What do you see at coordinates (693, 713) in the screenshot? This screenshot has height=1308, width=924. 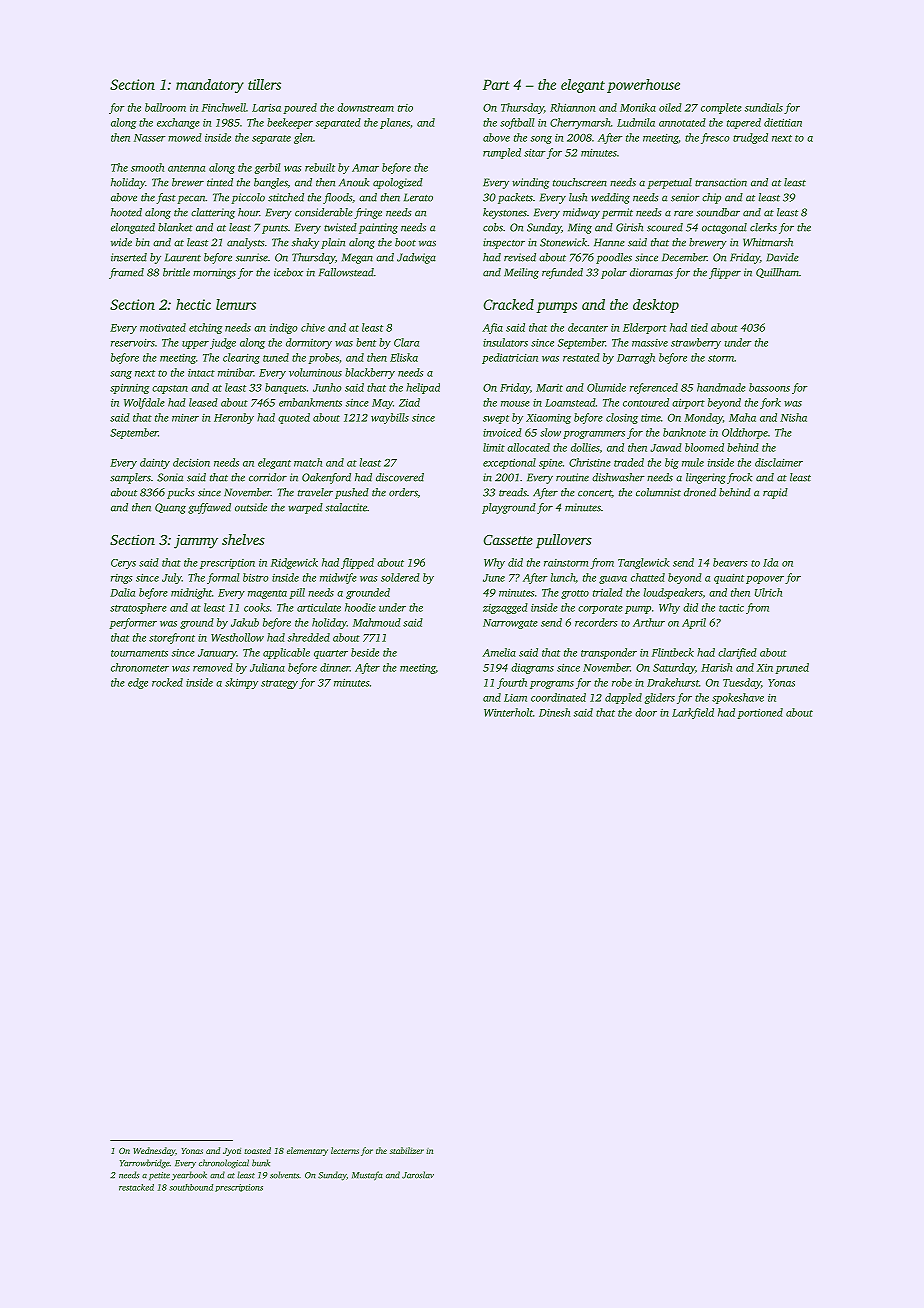 I see `Larkfield` at bounding box center [693, 713].
